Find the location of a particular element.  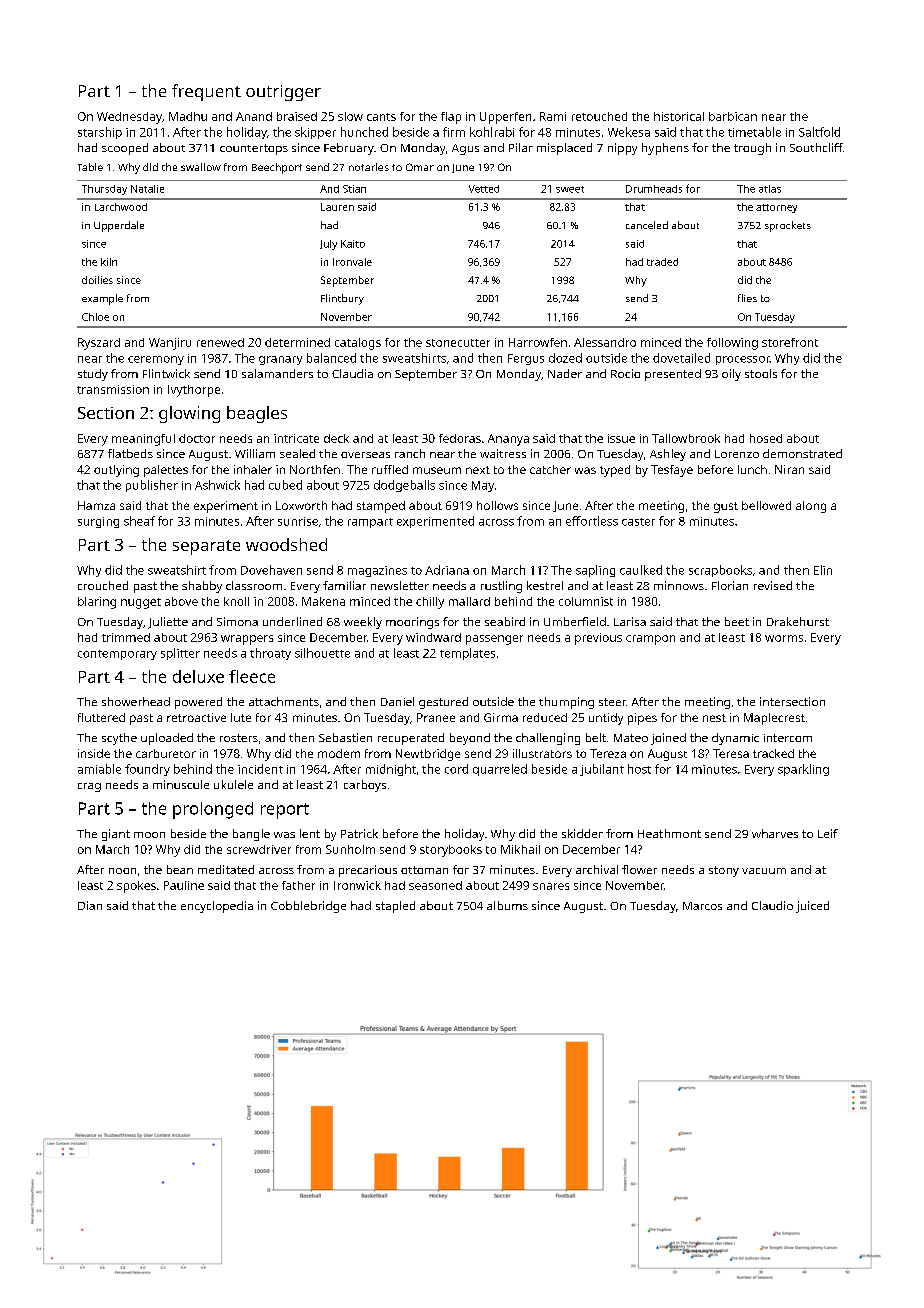

Ironvale is located at coordinates (352, 262).
